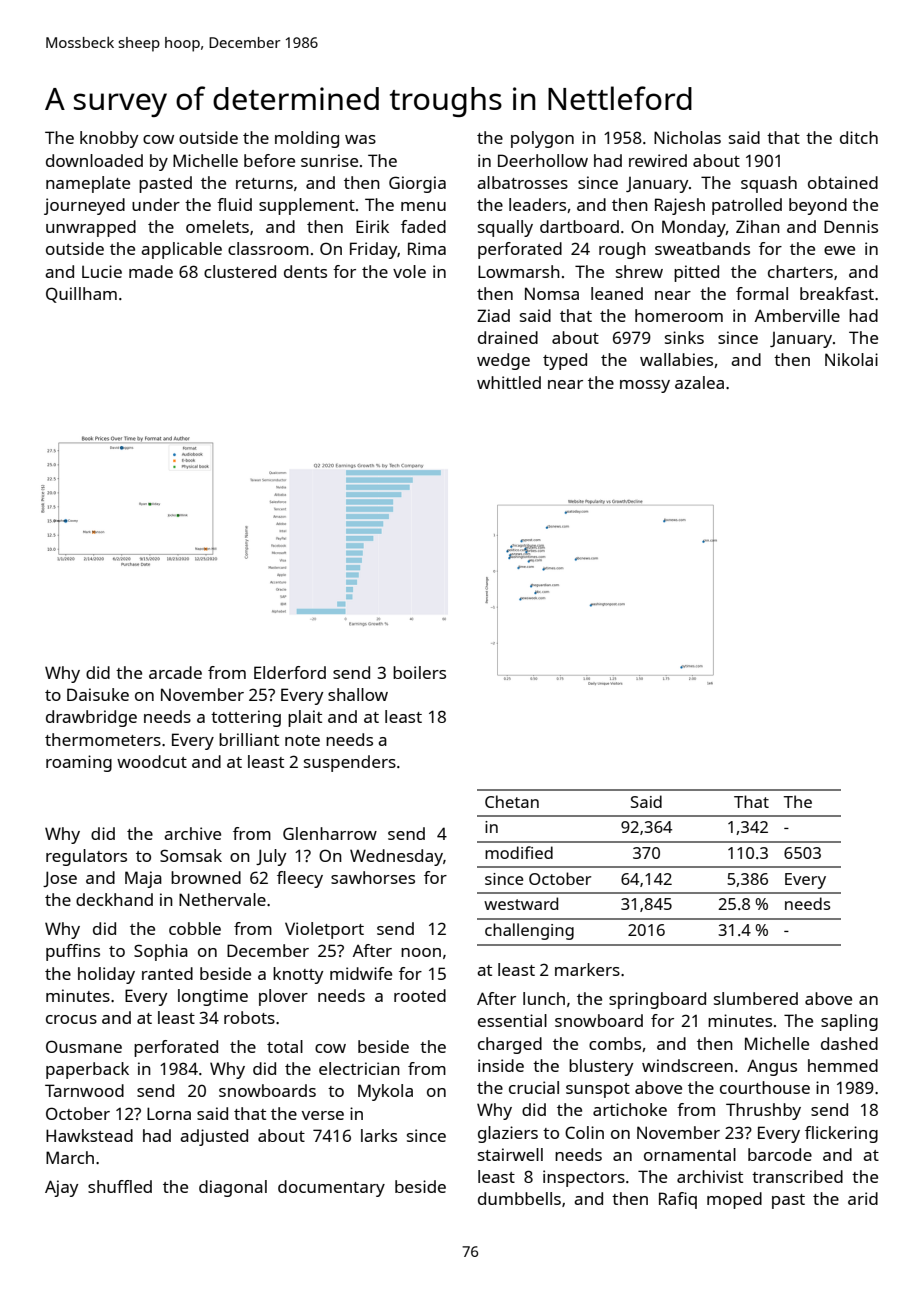  I want to click on Chetan, so click(512, 801).
